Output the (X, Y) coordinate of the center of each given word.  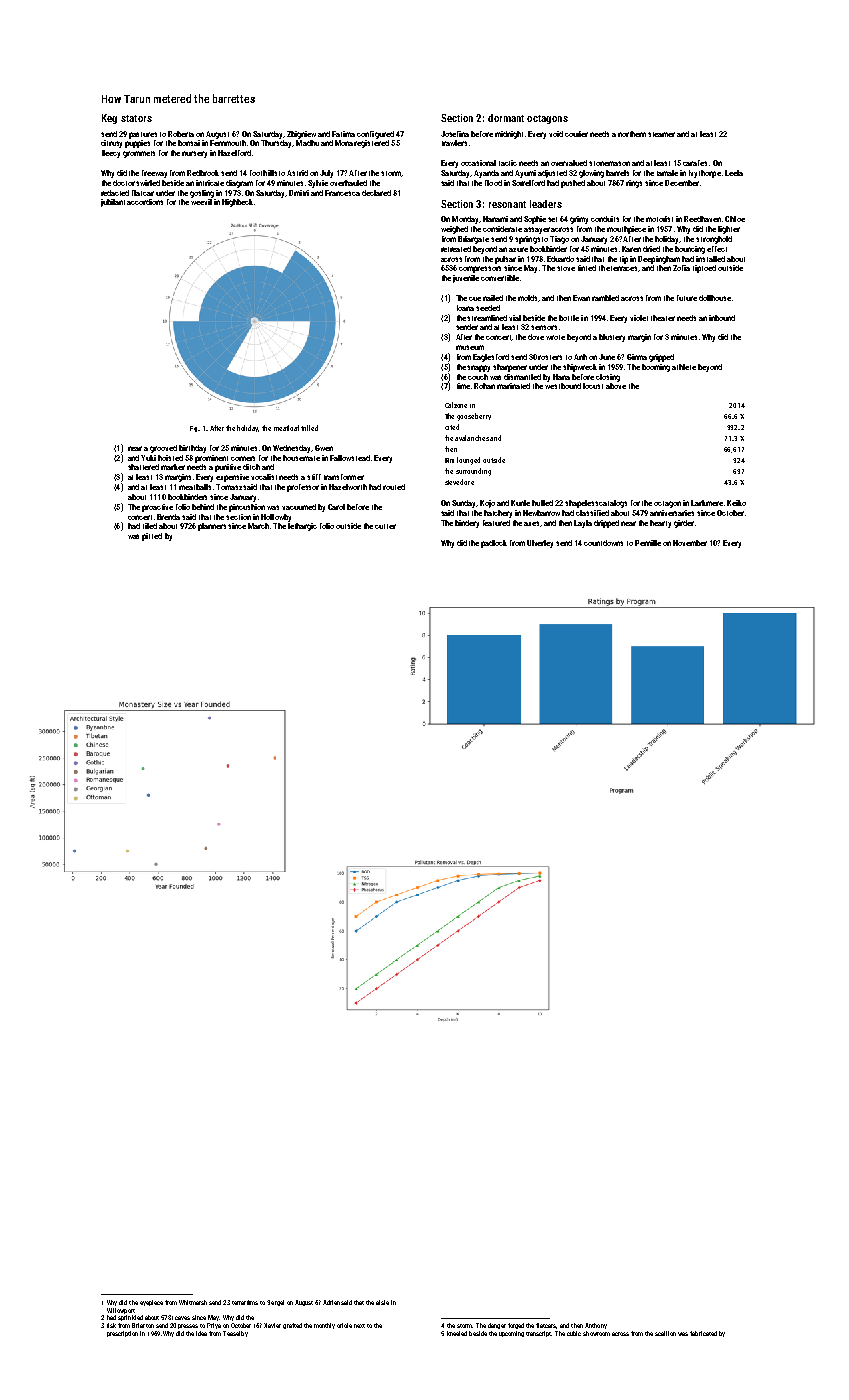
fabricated (703, 1333)
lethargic (302, 527)
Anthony (596, 1326)
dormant (506, 118)
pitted (152, 537)
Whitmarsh (193, 1302)
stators (136, 118)
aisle (382, 1302)
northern (632, 134)
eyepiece (151, 1303)
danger (497, 1326)
